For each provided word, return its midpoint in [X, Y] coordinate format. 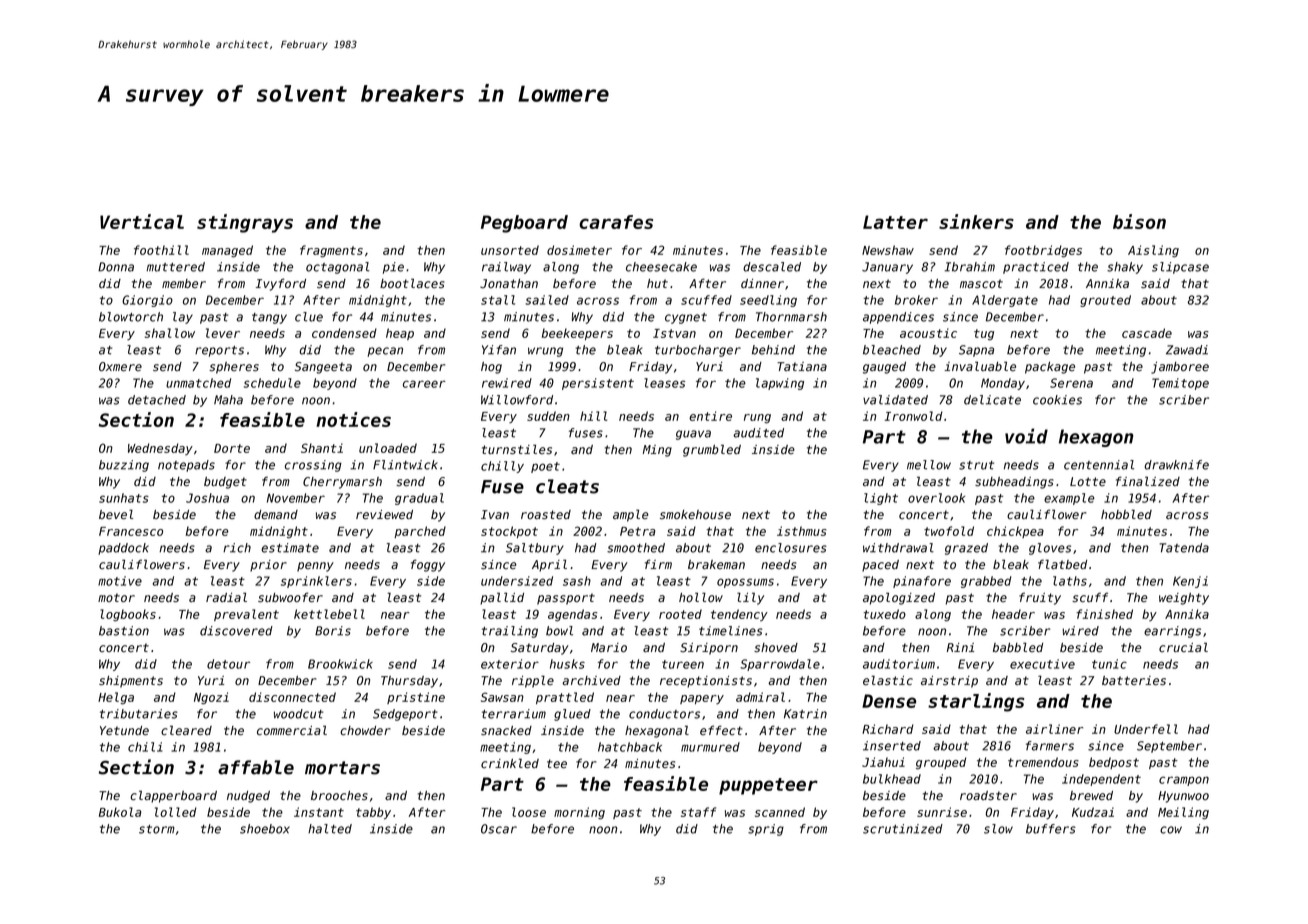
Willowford [517, 400]
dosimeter [579, 250]
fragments [331, 251]
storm [157, 829]
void [1026, 436]
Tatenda [1184, 548]
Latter [895, 222]
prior [268, 566]
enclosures [791, 548]
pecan [385, 352]
